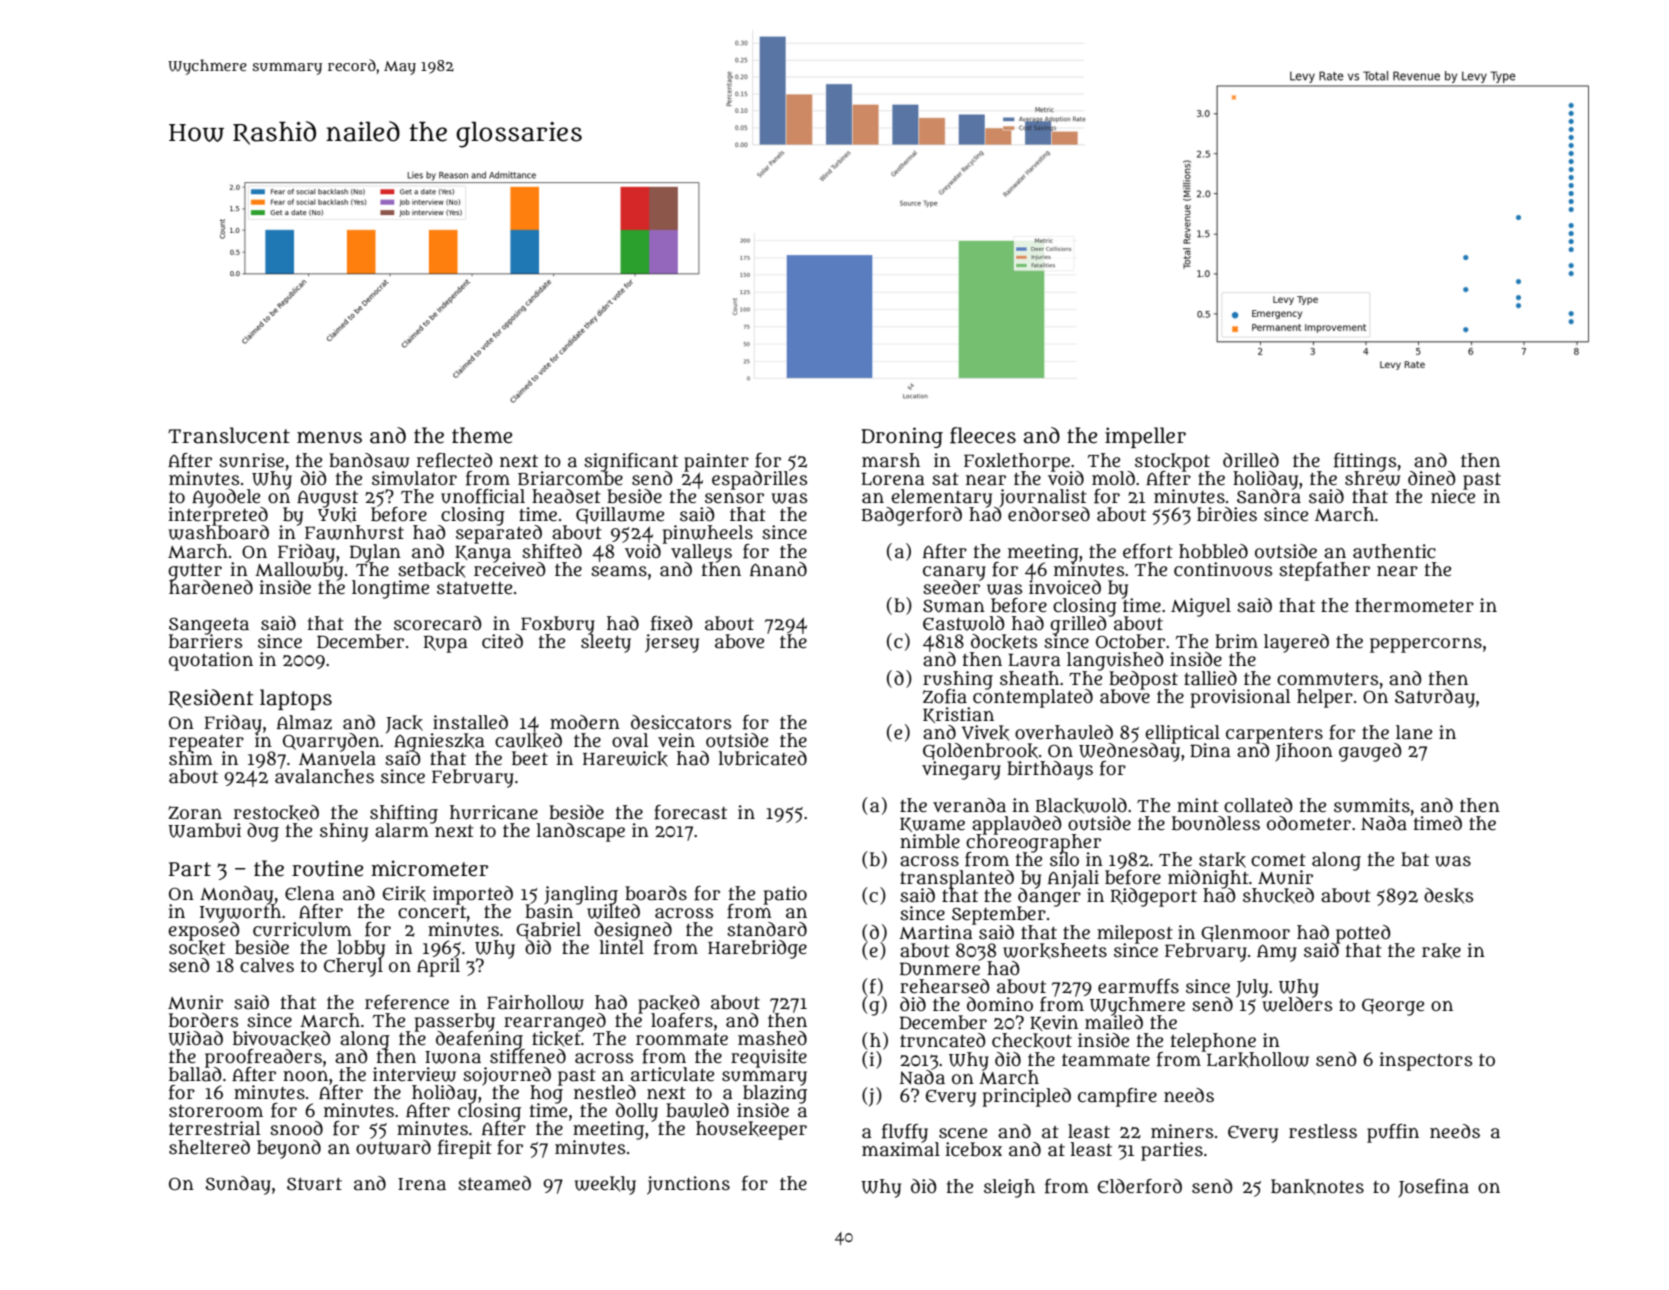 Image resolution: width=1669 pixels, height=1290 pixels. What do you see at coordinates (1065, 587) in the document?
I see `invoiced` at bounding box center [1065, 587].
